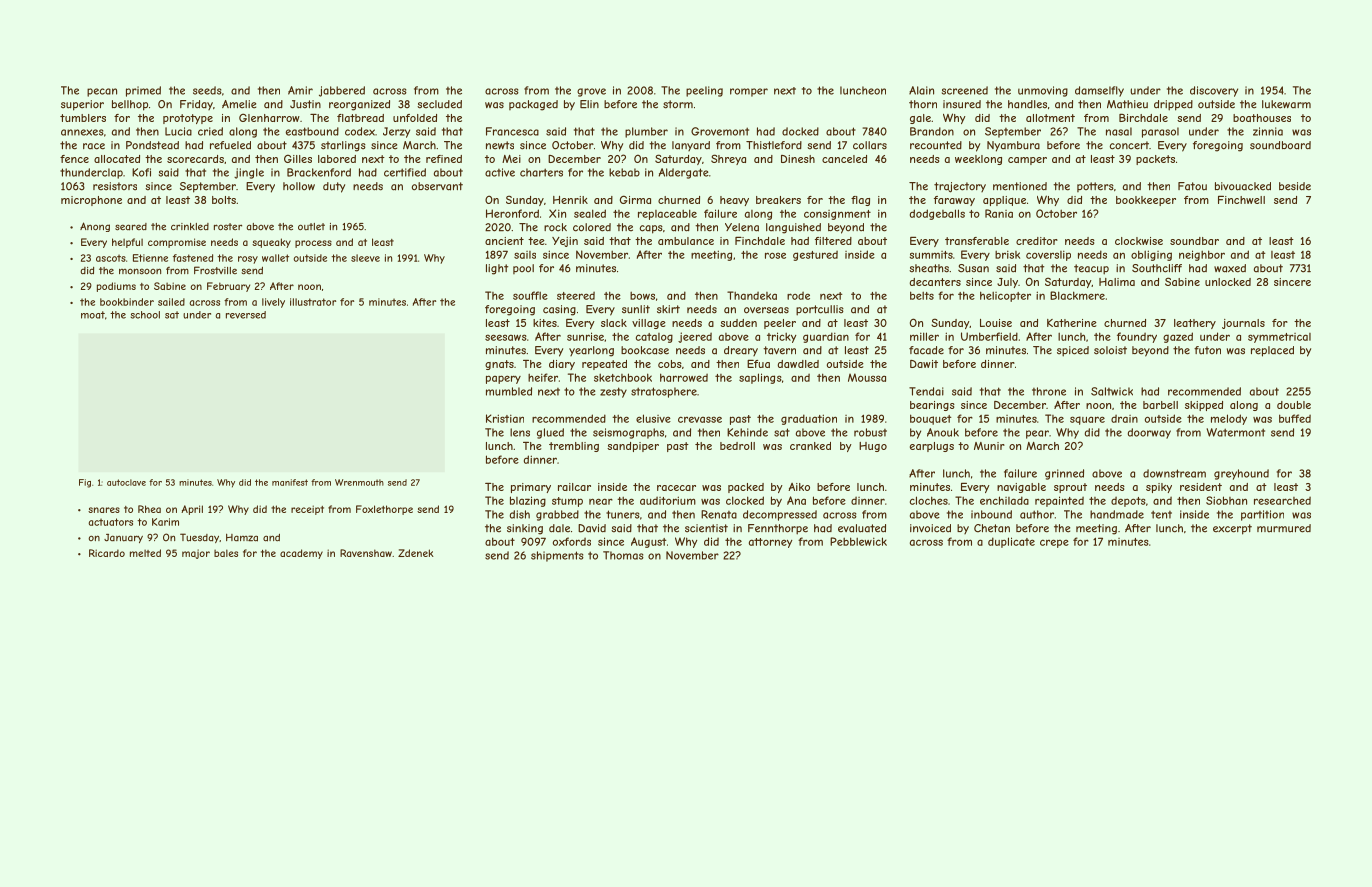 Image resolution: width=1372 pixels, height=887 pixels. I want to click on moat, so click(93, 315).
